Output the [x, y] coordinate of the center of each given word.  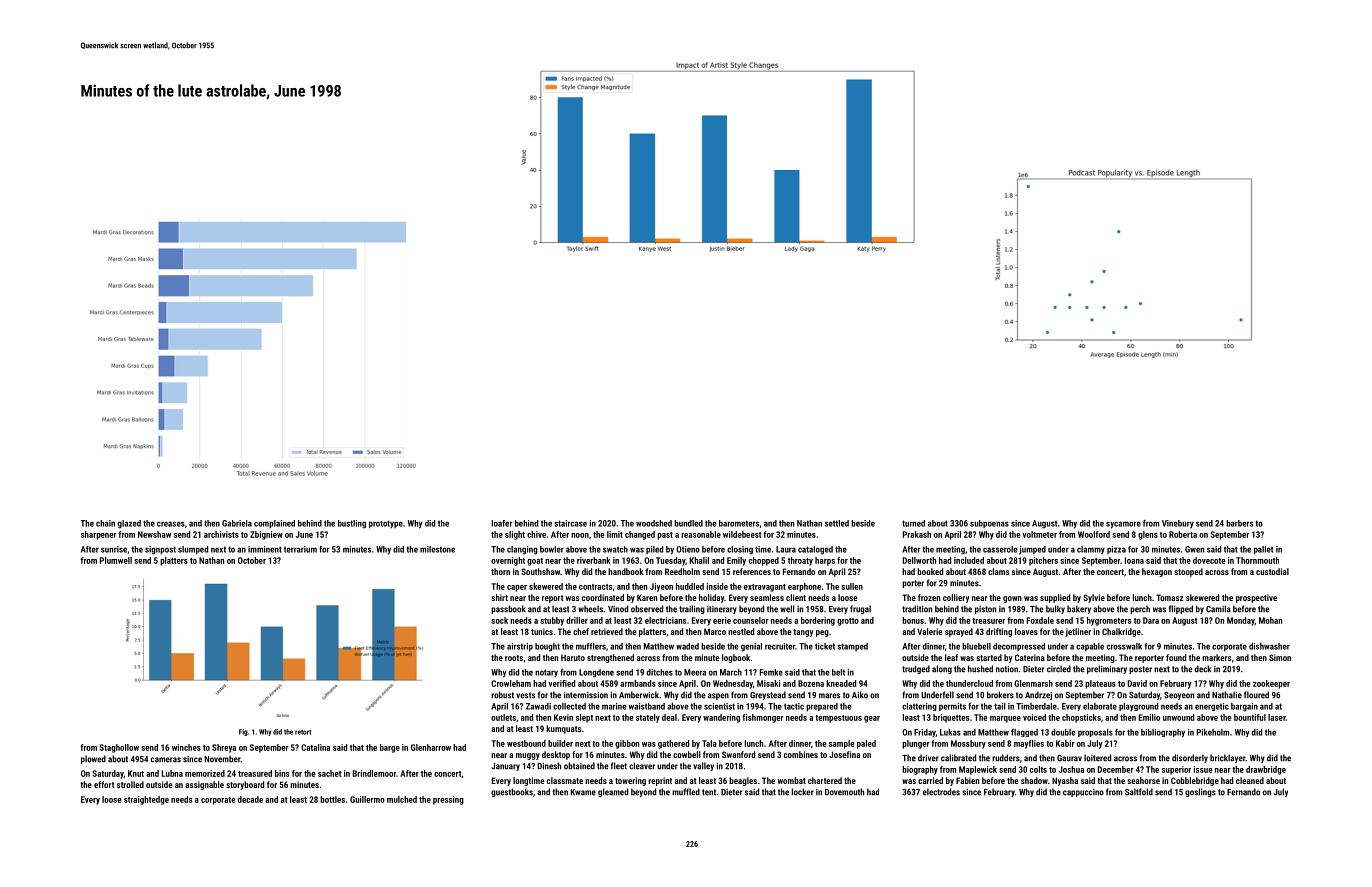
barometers [739, 523]
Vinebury [1178, 524]
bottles [332, 799]
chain [105, 523]
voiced [1034, 717]
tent [709, 792]
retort [303, 732]
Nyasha [1065, 781]
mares [829, 696]
